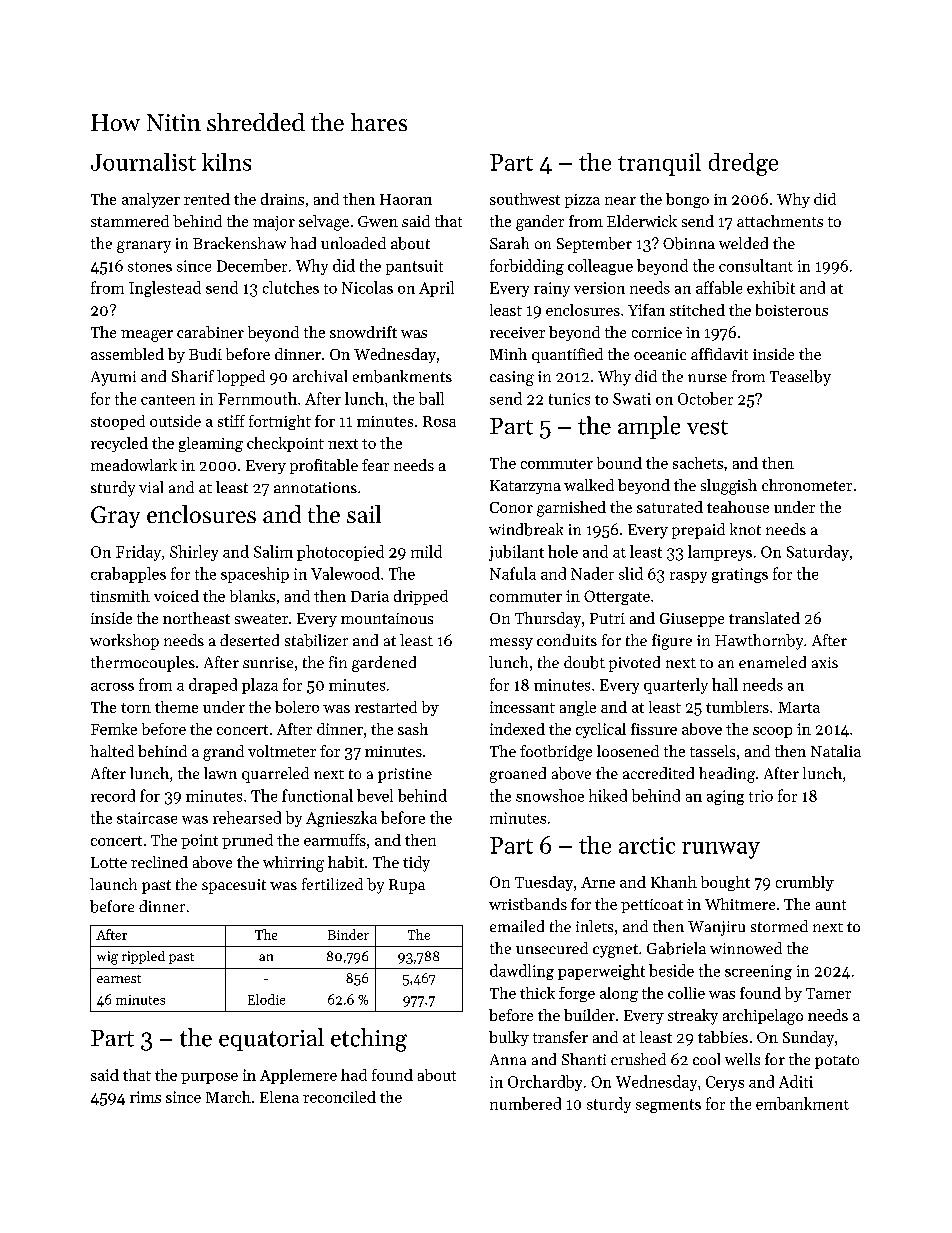 Image resolution: width=952 pixels, height=1233 pixels. What do you see at coordinates (608, 795) in the document?
I see `hiked` at bounding box center [608, 795].
